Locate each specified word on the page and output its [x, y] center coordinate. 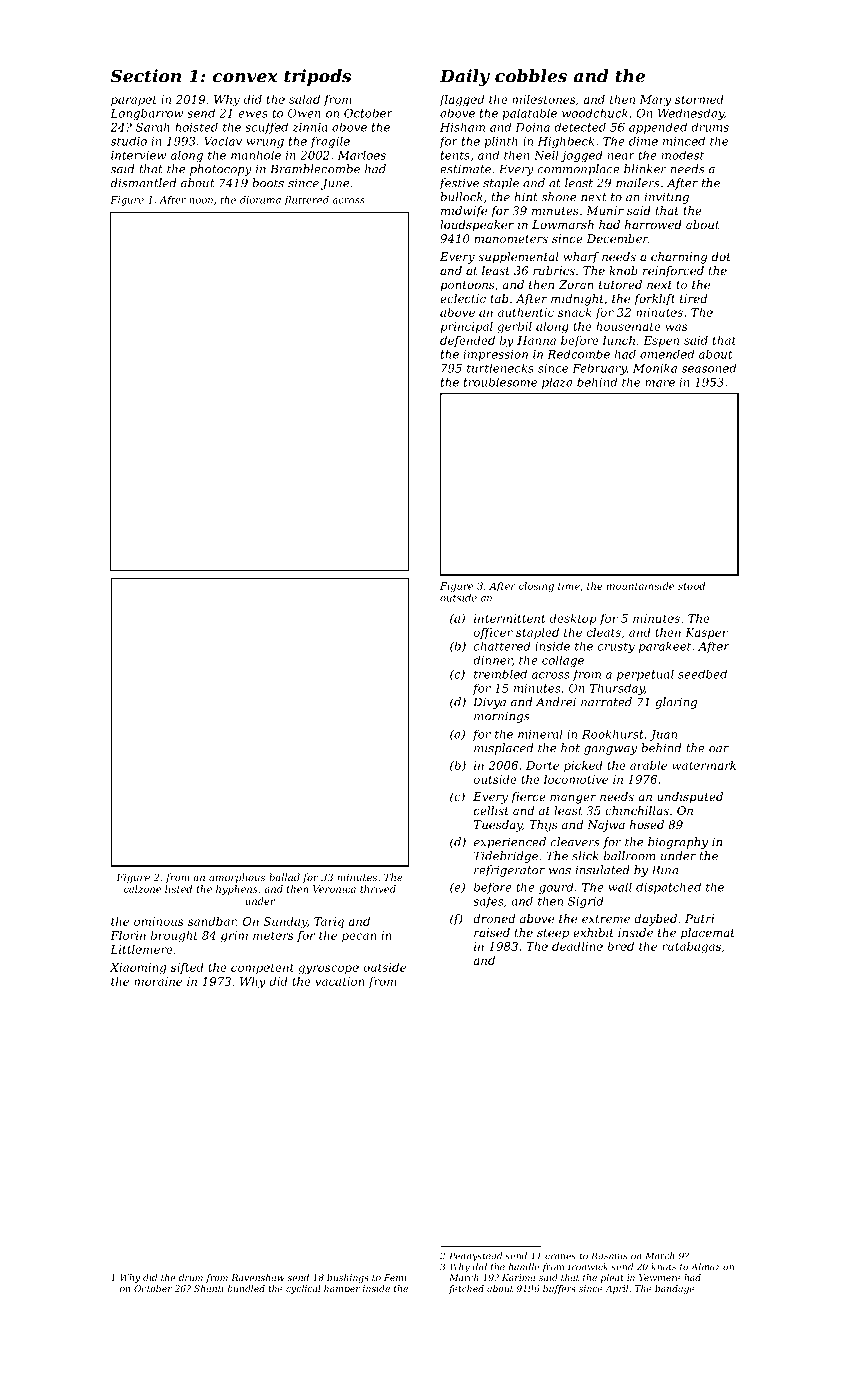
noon [201, 201]
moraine [158, 981]
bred [620, 946]
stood [691, 586]
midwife [464, 212]
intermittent [510, 618]
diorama [260, 200]
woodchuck [595, 113]
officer [493, 633]
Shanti [209, 1288]
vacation [340, 981]
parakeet [665, 647]
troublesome [500, 382]
